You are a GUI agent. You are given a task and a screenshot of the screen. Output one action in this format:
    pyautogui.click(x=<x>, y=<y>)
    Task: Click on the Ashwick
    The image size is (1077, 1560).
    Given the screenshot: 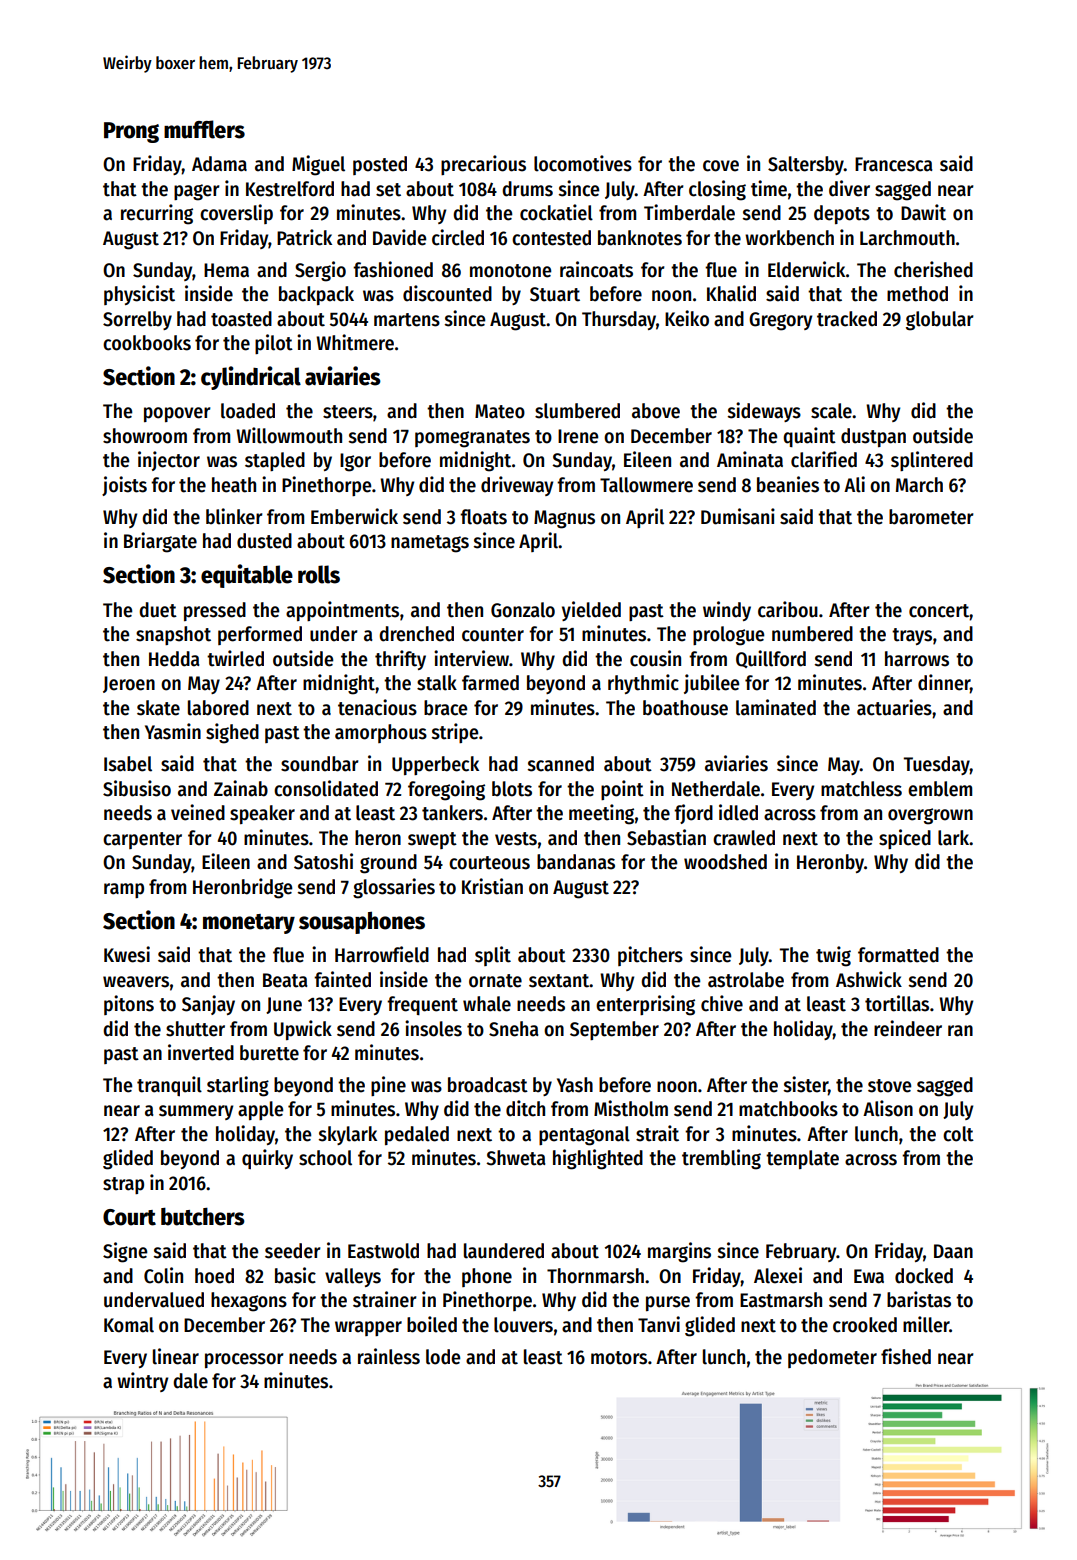 What is the action you would take?
    pyautogui.click(x=869, y=979)
